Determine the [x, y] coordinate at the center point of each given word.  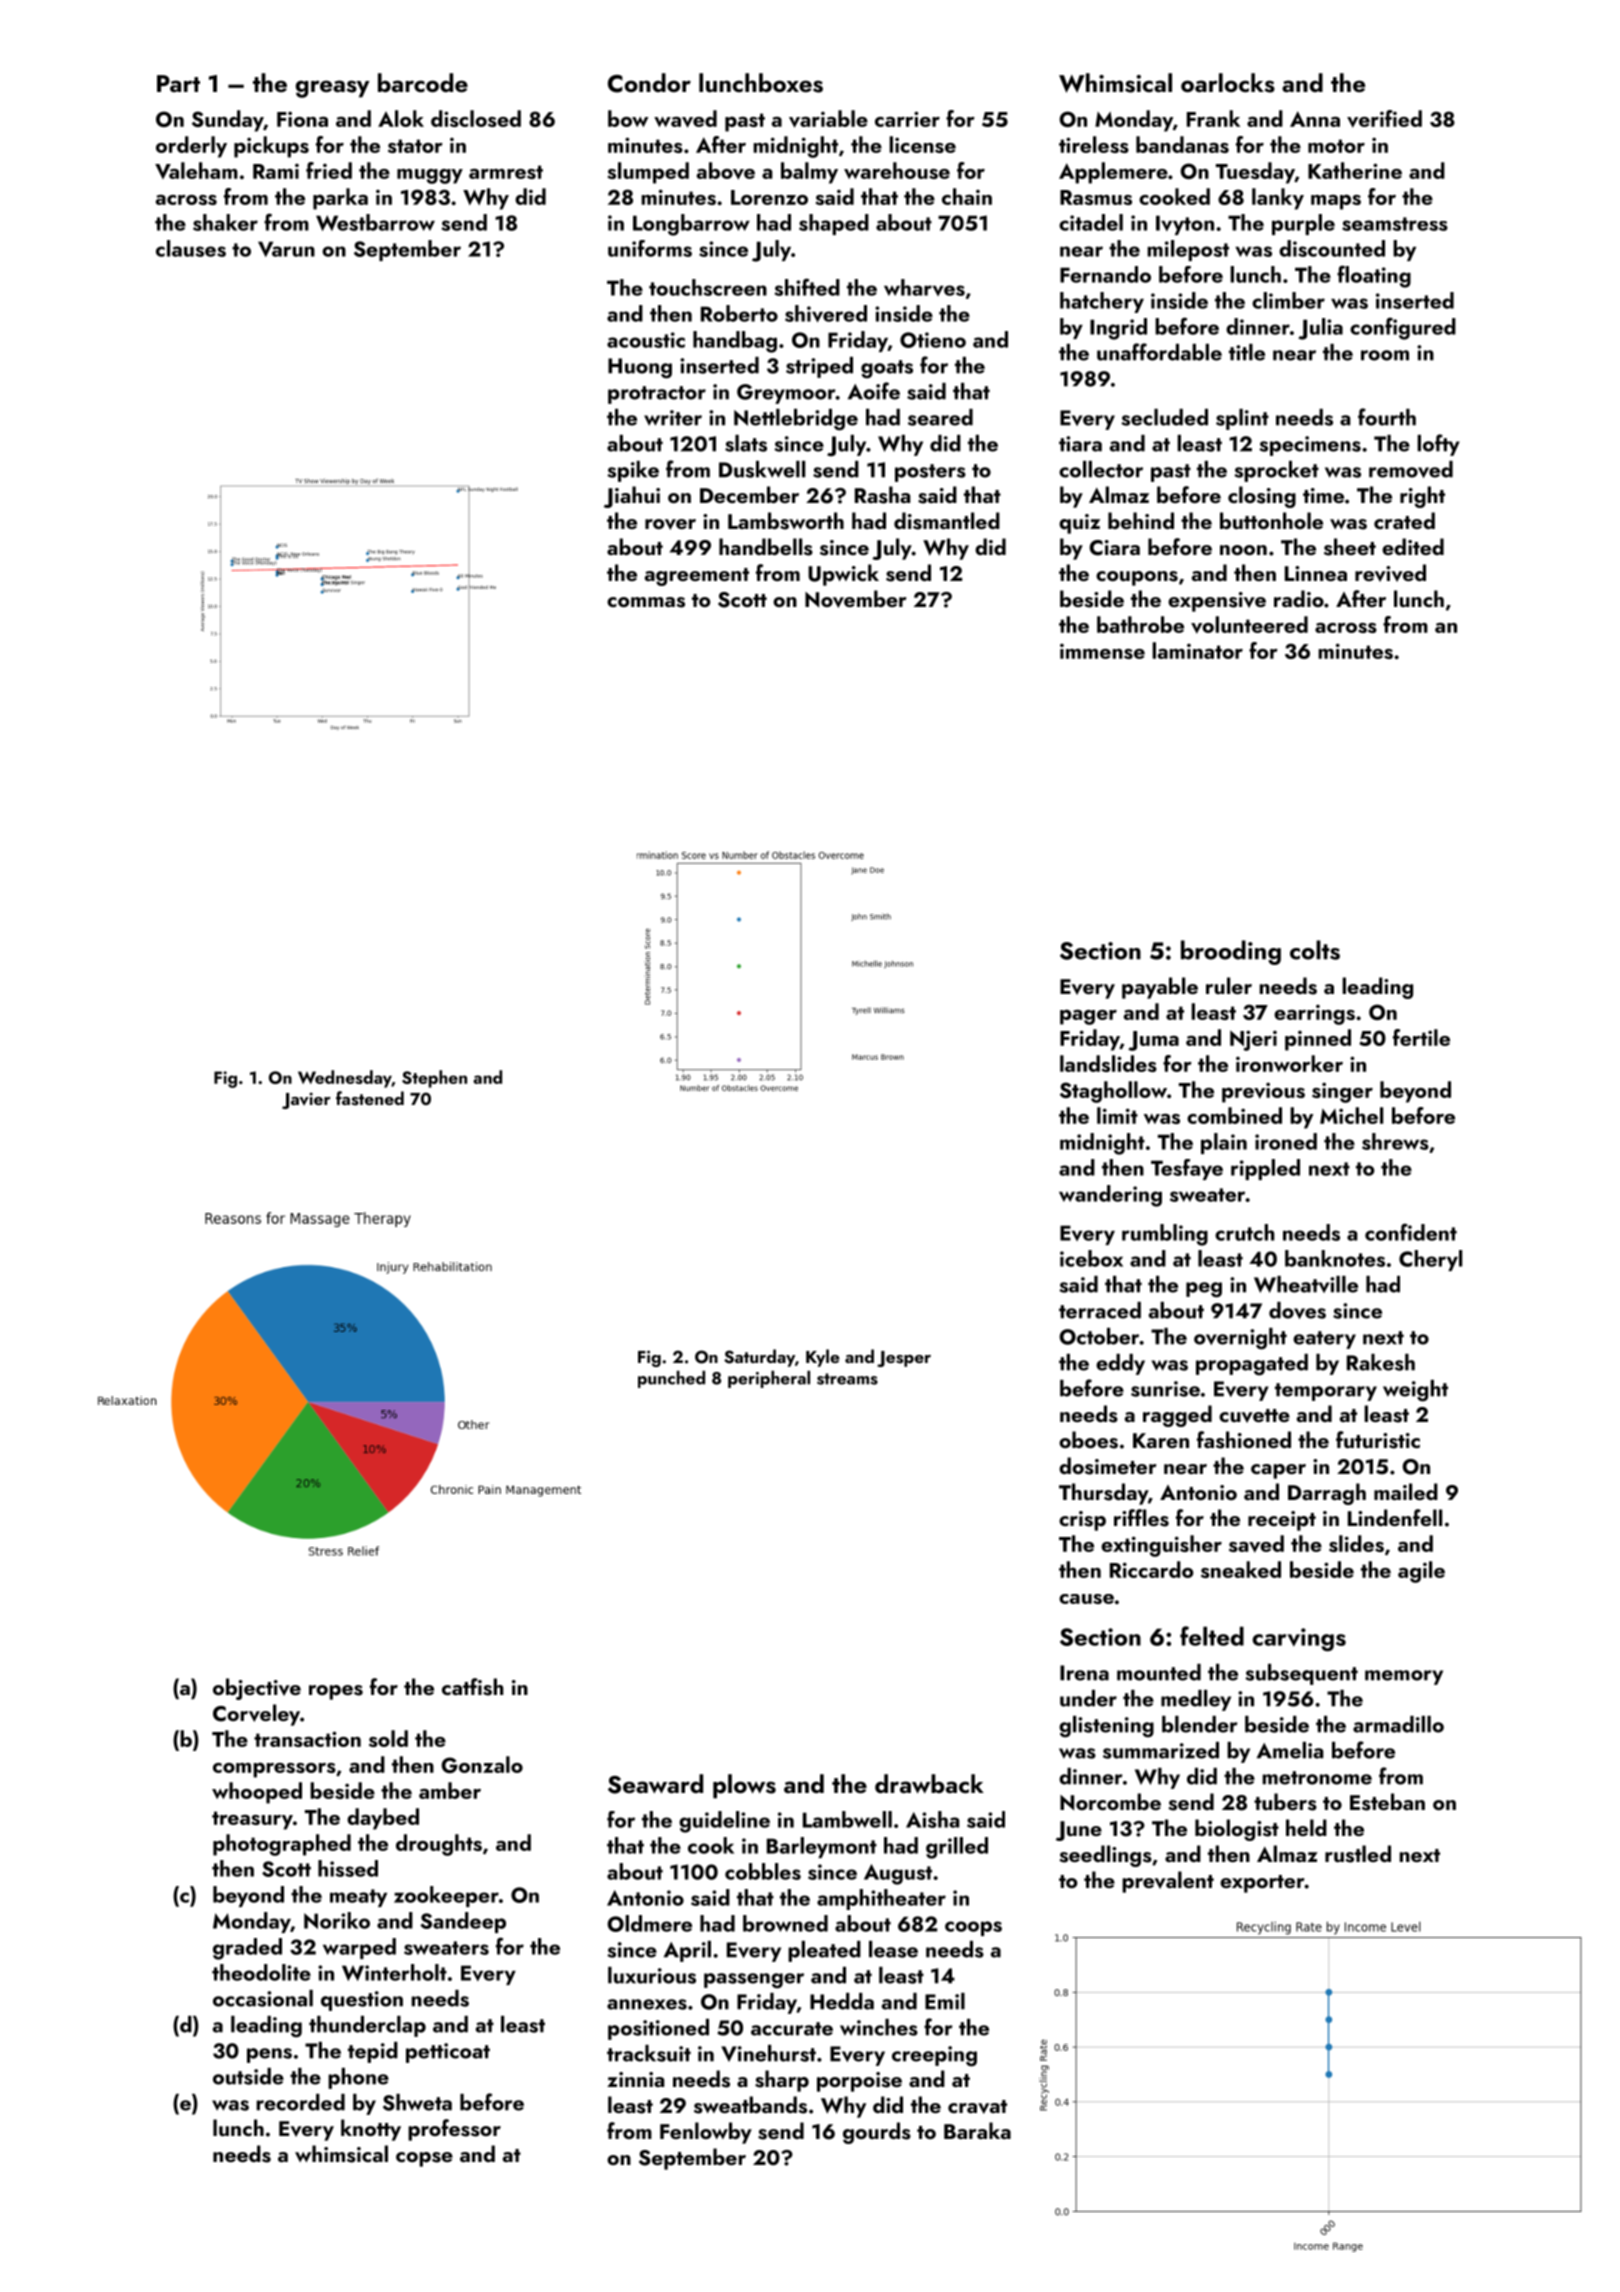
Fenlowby [706, 2133]
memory [1404, 1677]
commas [646, 602]
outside [248, 2076]
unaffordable [1159, 352]
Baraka [977, 2130]
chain [967, 196]
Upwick [843, 575]
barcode [423, 82]
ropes [336, 1692]
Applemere [1113, 173]
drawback [929, 1784]
